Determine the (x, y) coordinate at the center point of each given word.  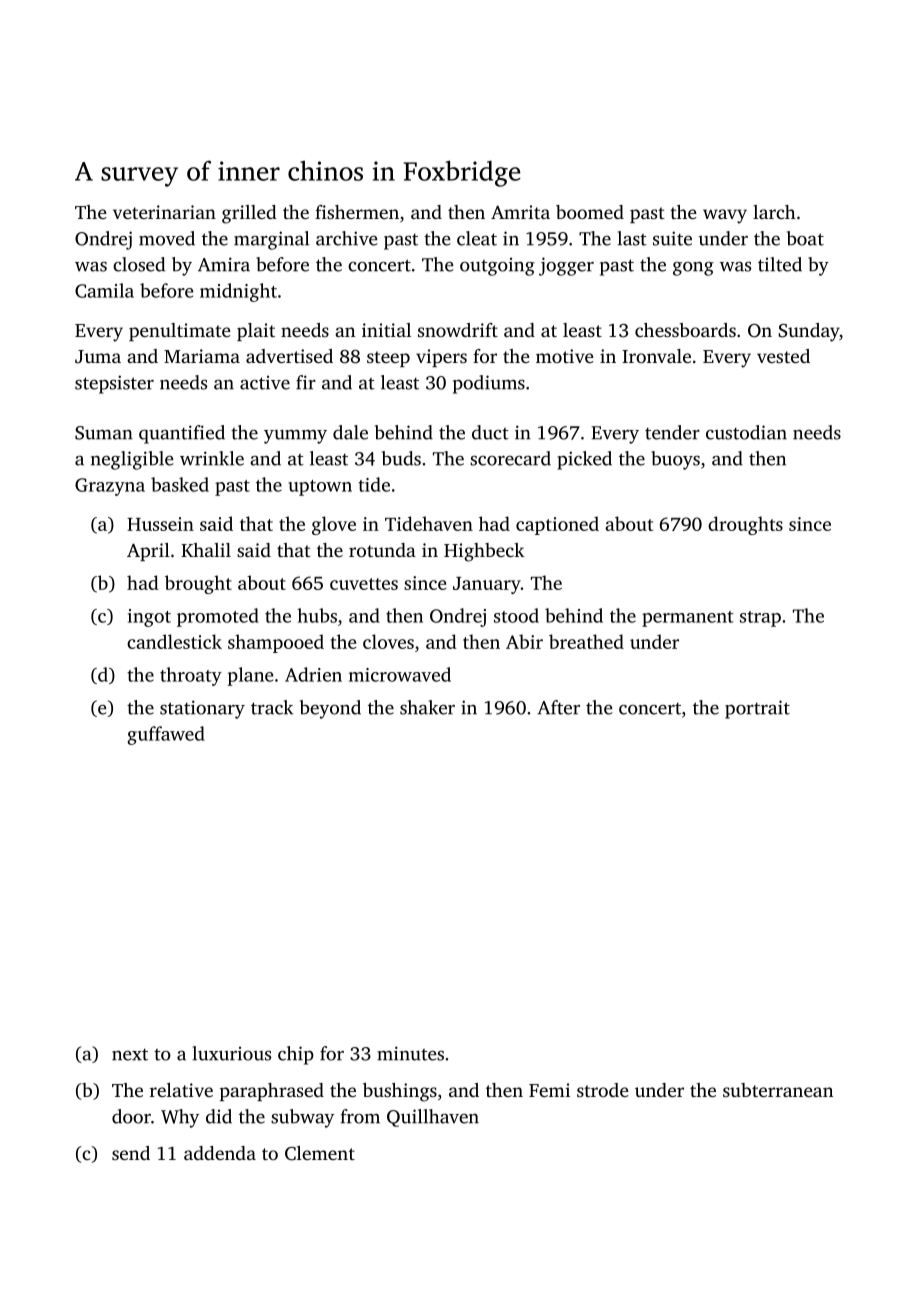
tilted (780, 264)
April (148, 552)
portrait (757, 709)
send (131, 1153)
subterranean (778, 1090)
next (130, 1055)
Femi (549, 1090)
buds (401, 458)
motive (565, 356)
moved (167, 238)
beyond (330, 709)
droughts (745, 525)
